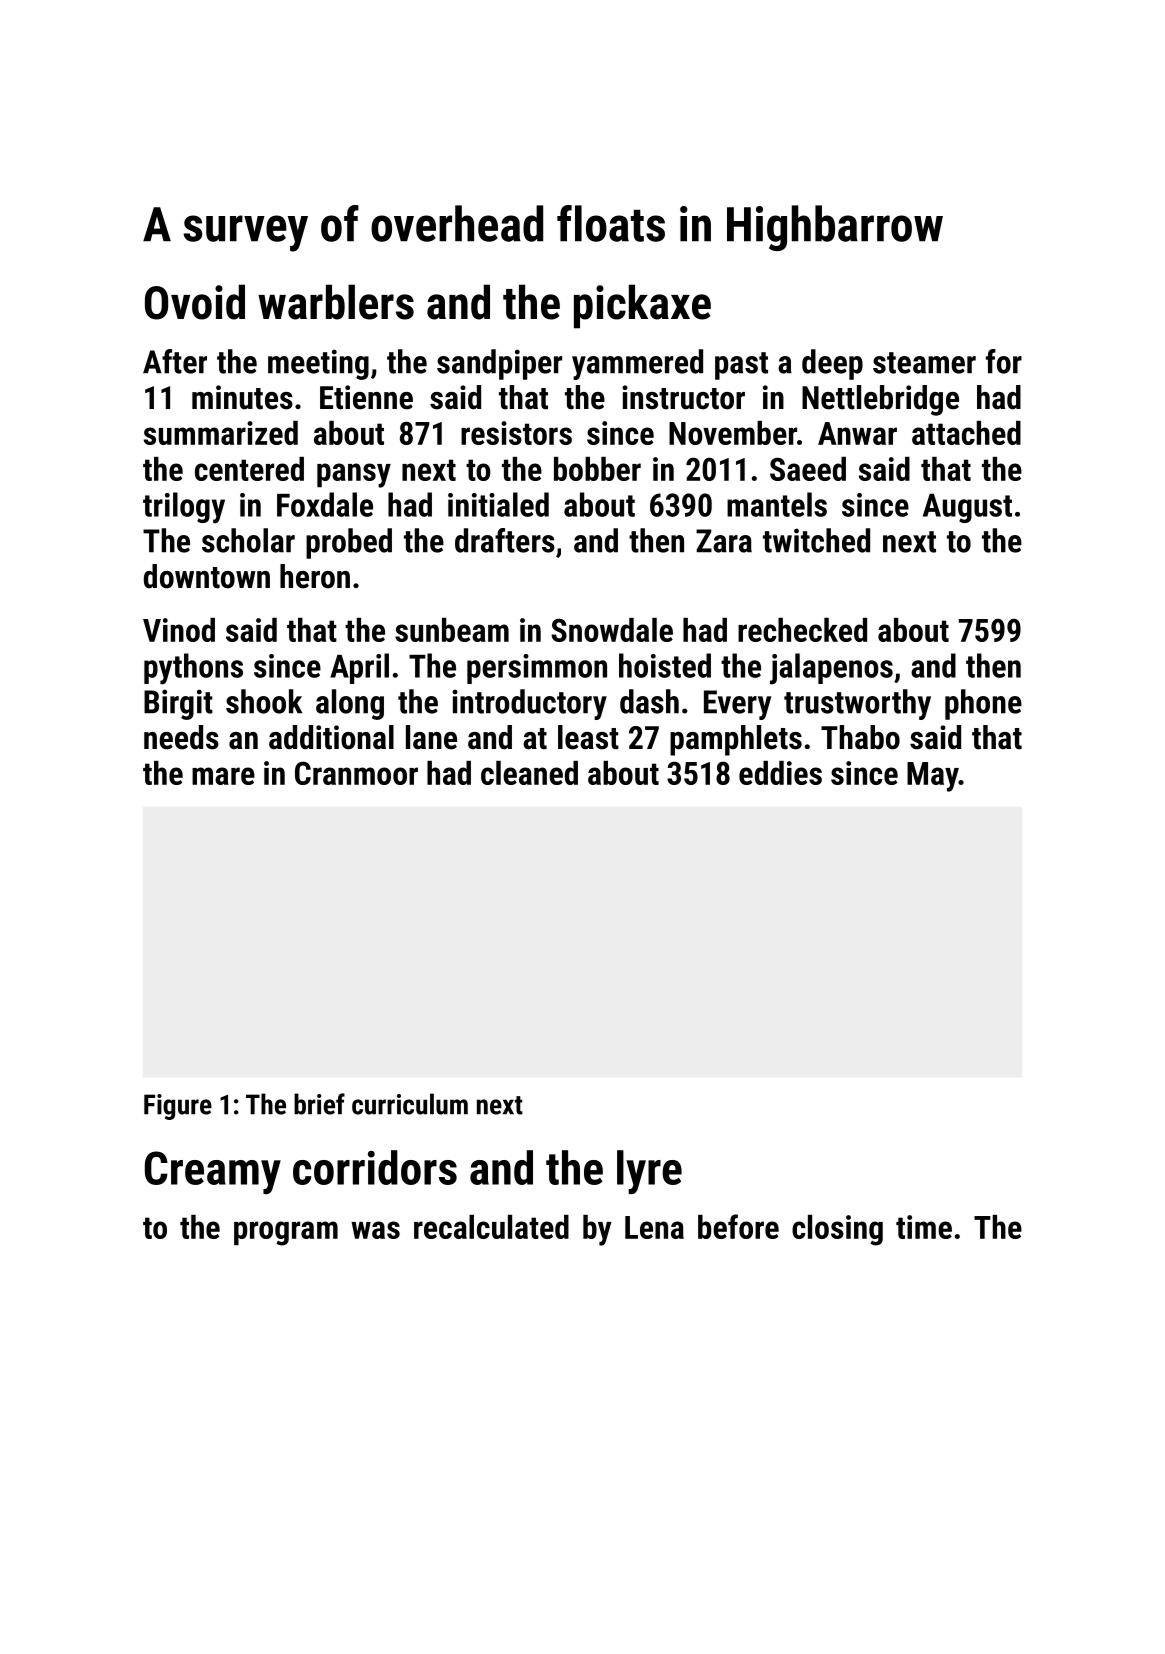  I want to click on pickaxe, so click(642, 306).
